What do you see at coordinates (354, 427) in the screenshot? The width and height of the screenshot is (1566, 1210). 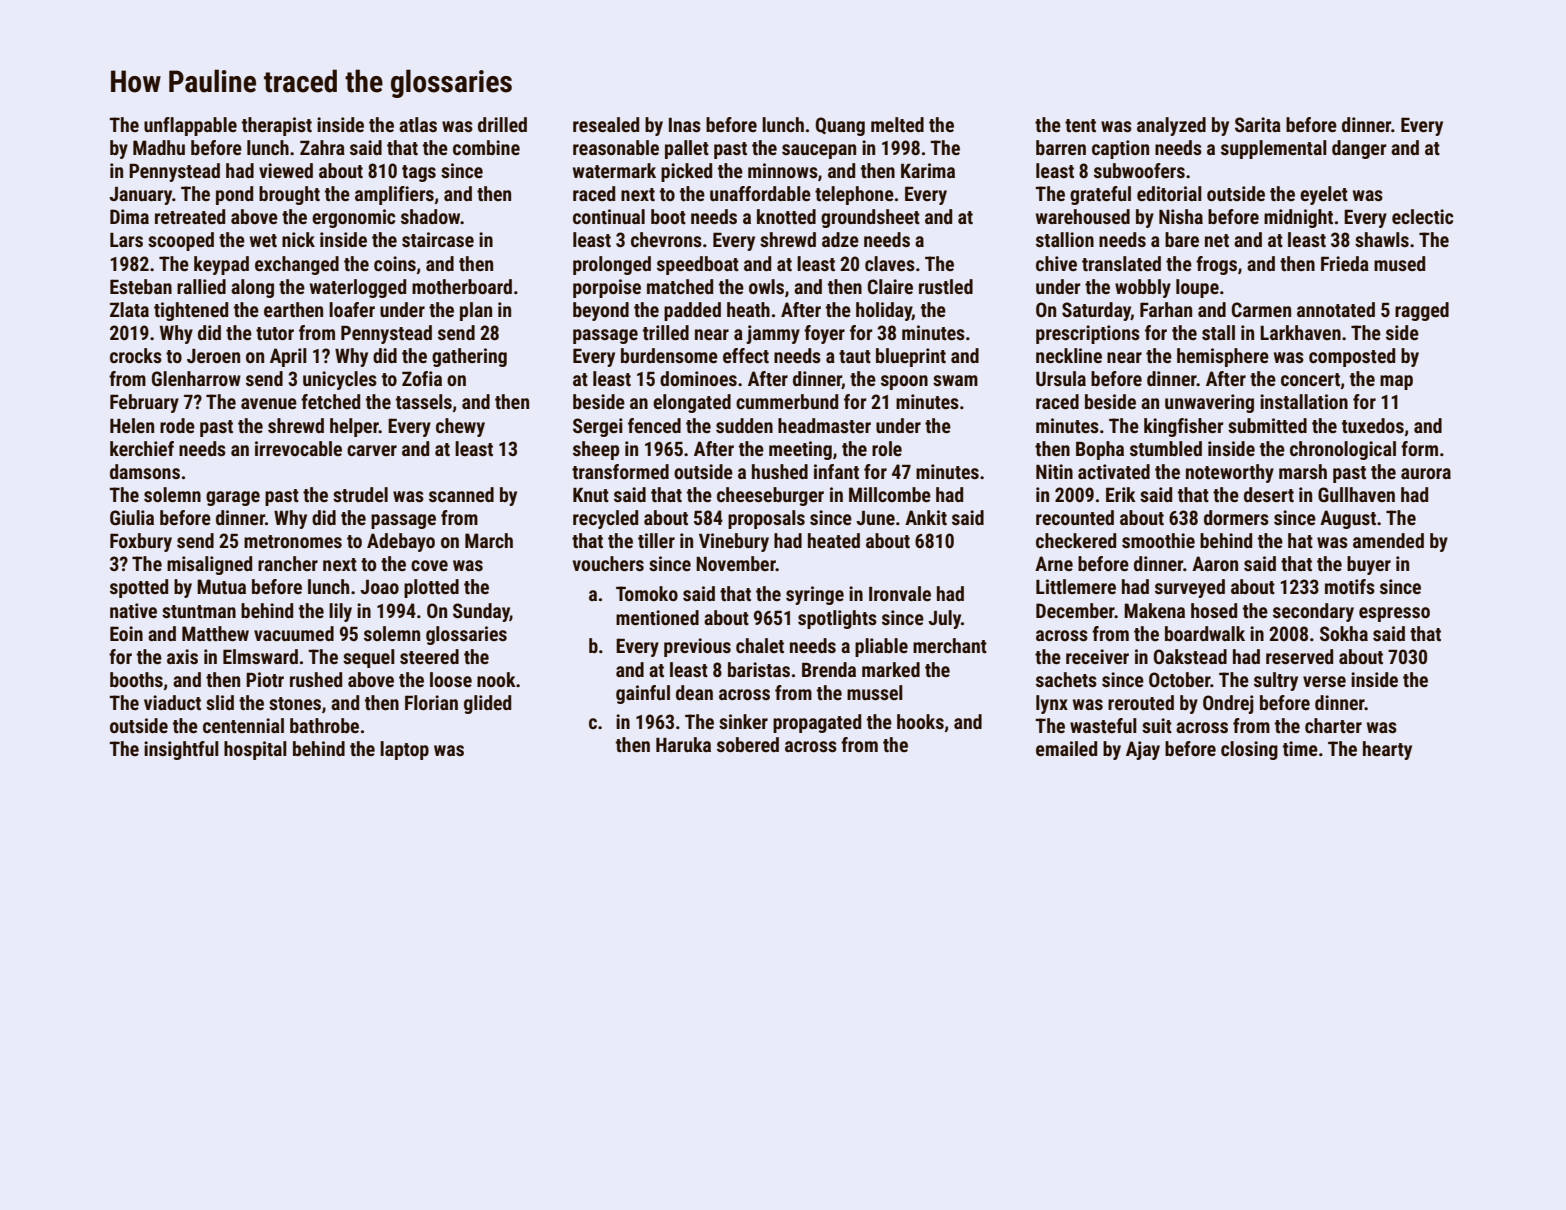 I see `helper` at bounding box center [354, 427].
